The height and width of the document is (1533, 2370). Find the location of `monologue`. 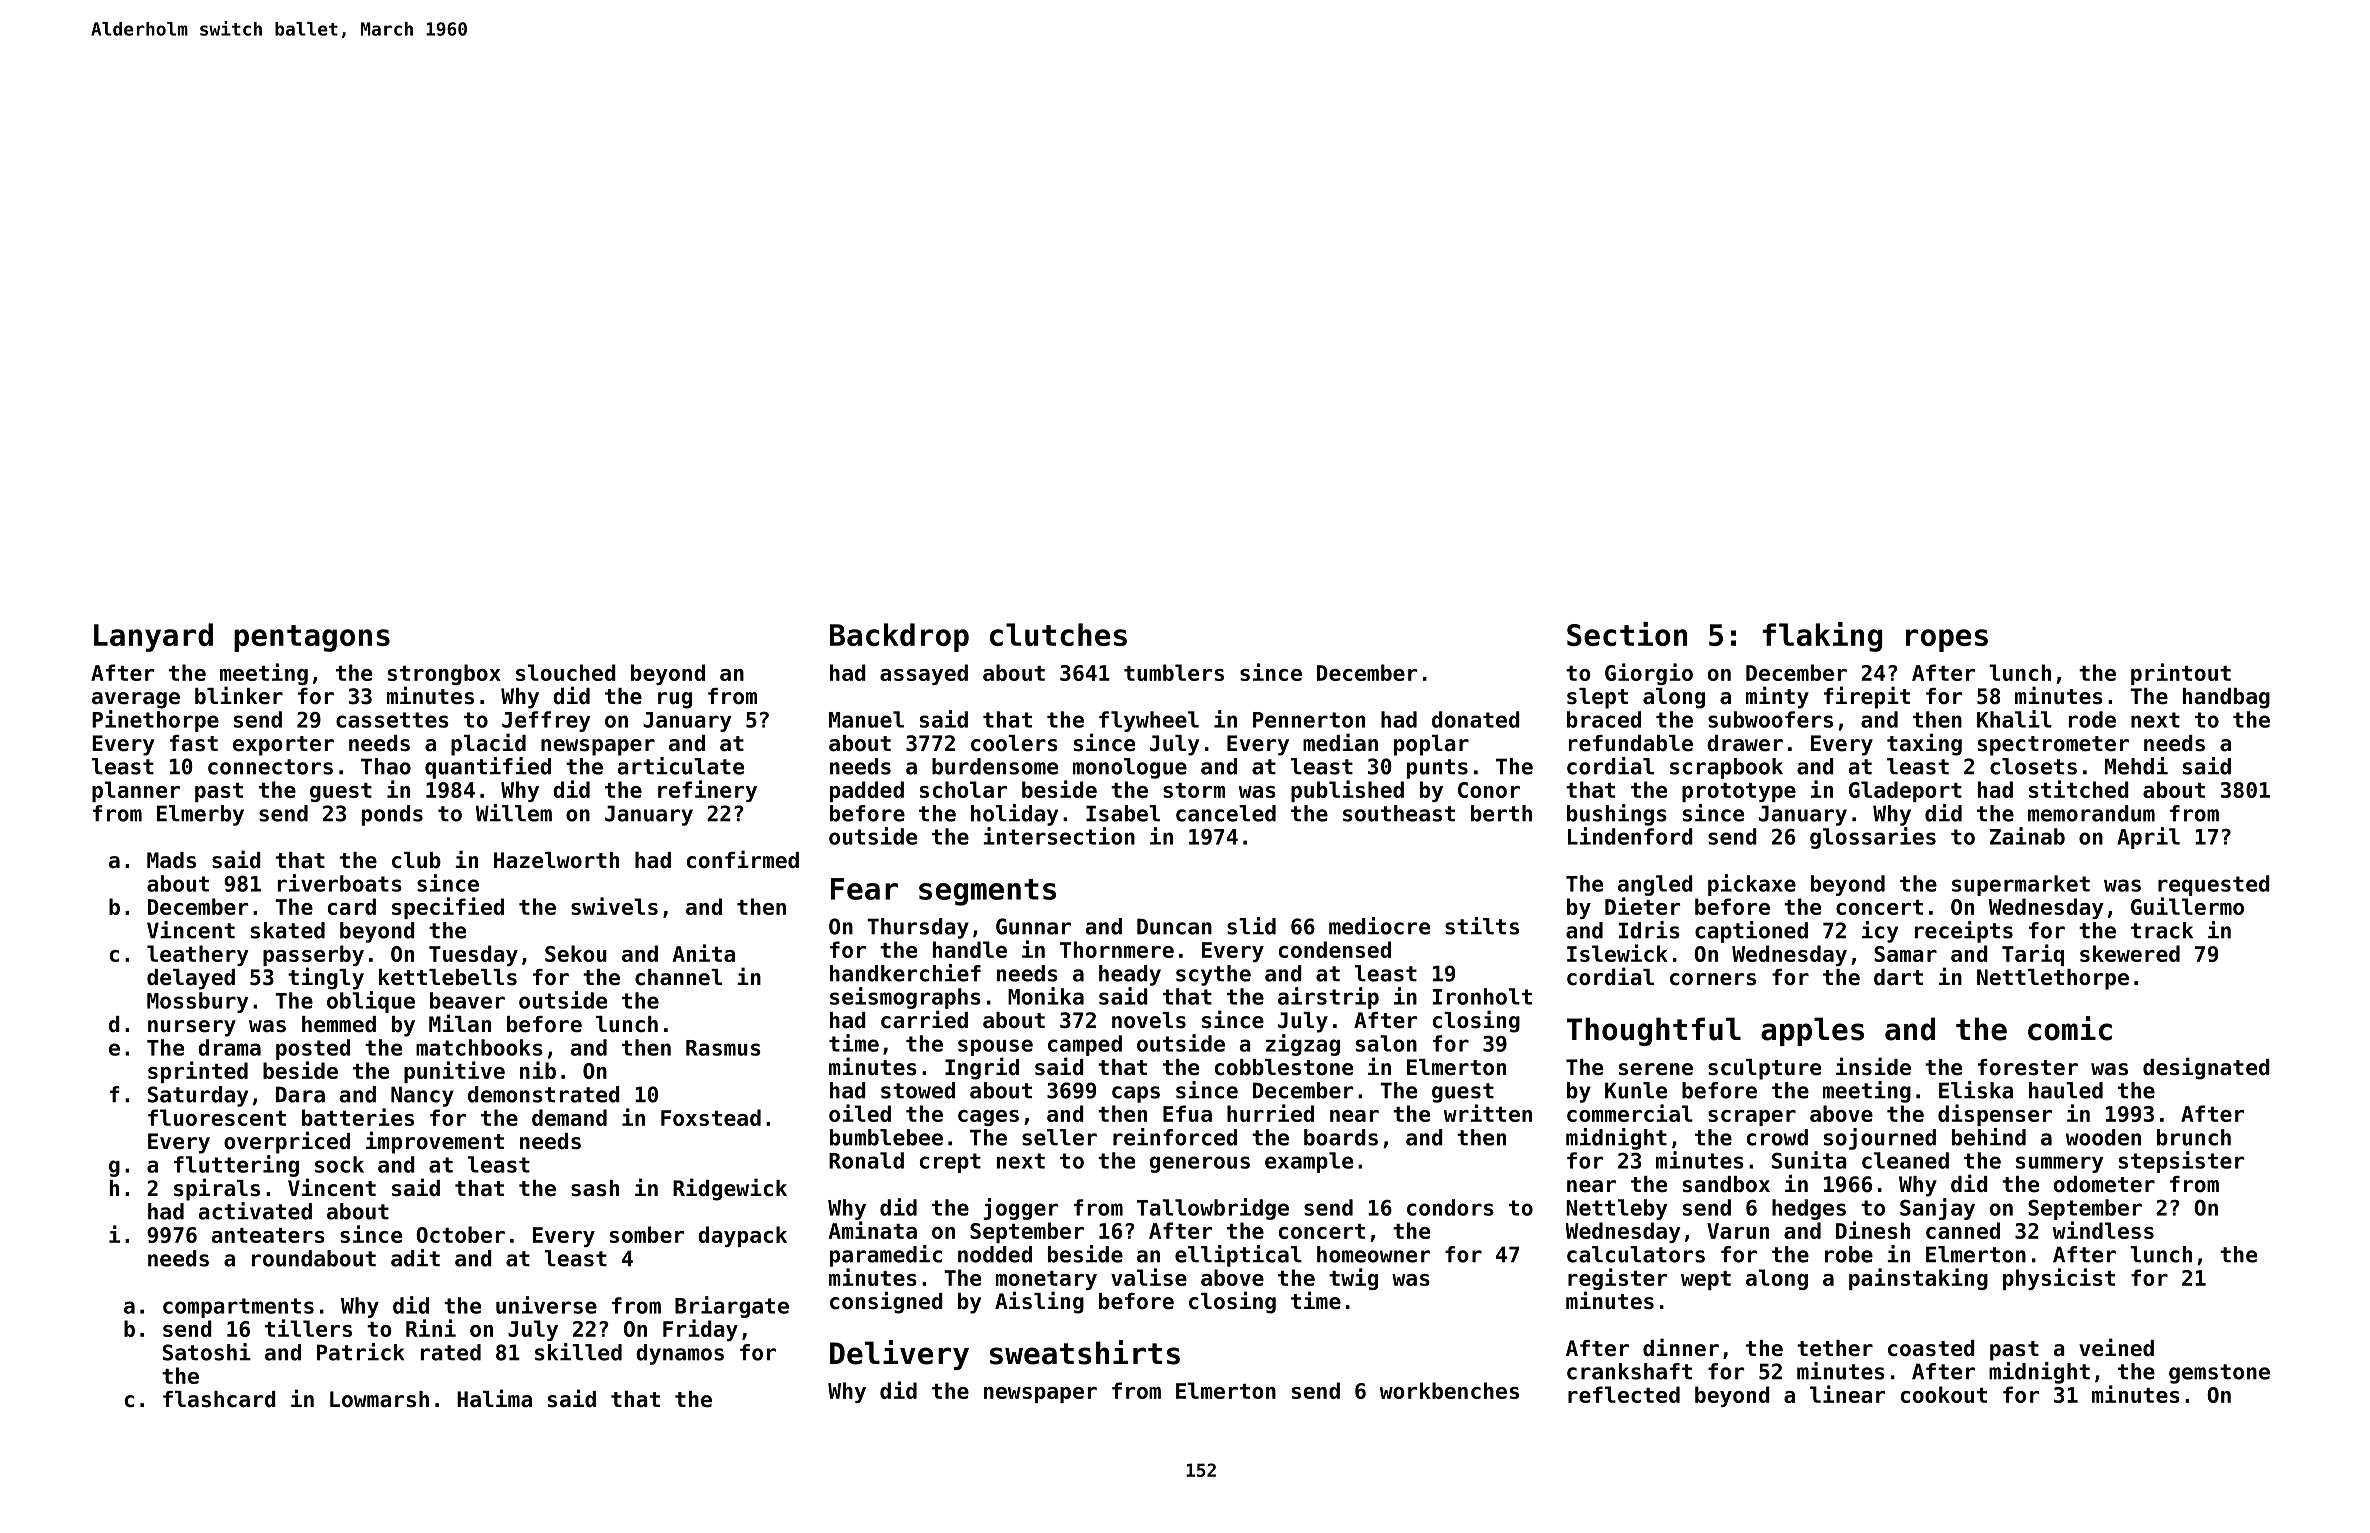

monologue is located at coordinates (1130, 768).
